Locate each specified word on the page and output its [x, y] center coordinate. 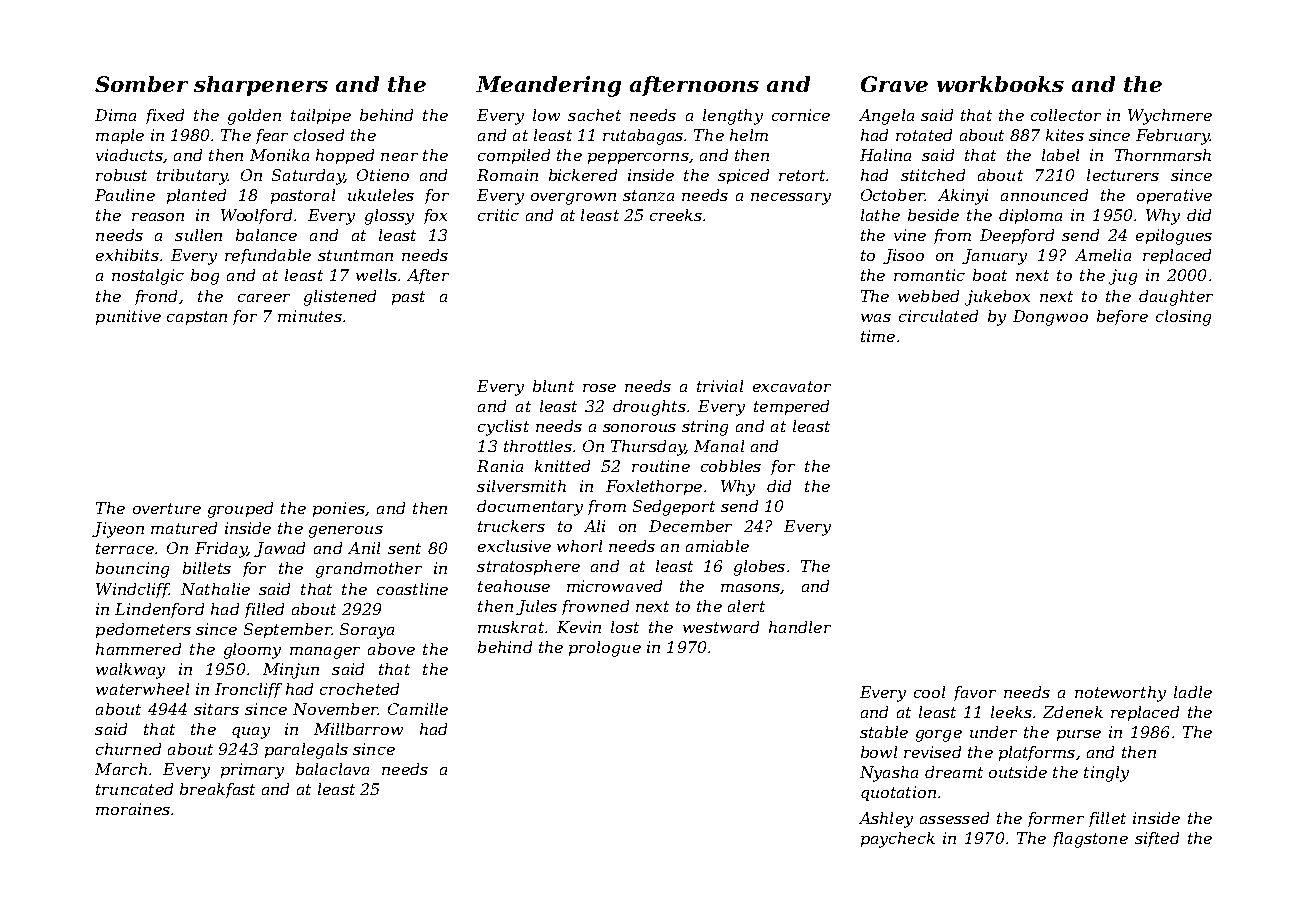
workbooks [1000, 84]
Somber [141, 84]
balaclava [332, 769]
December [690, 526]
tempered [791, 407]
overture [167, 508]
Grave [894, 84]
